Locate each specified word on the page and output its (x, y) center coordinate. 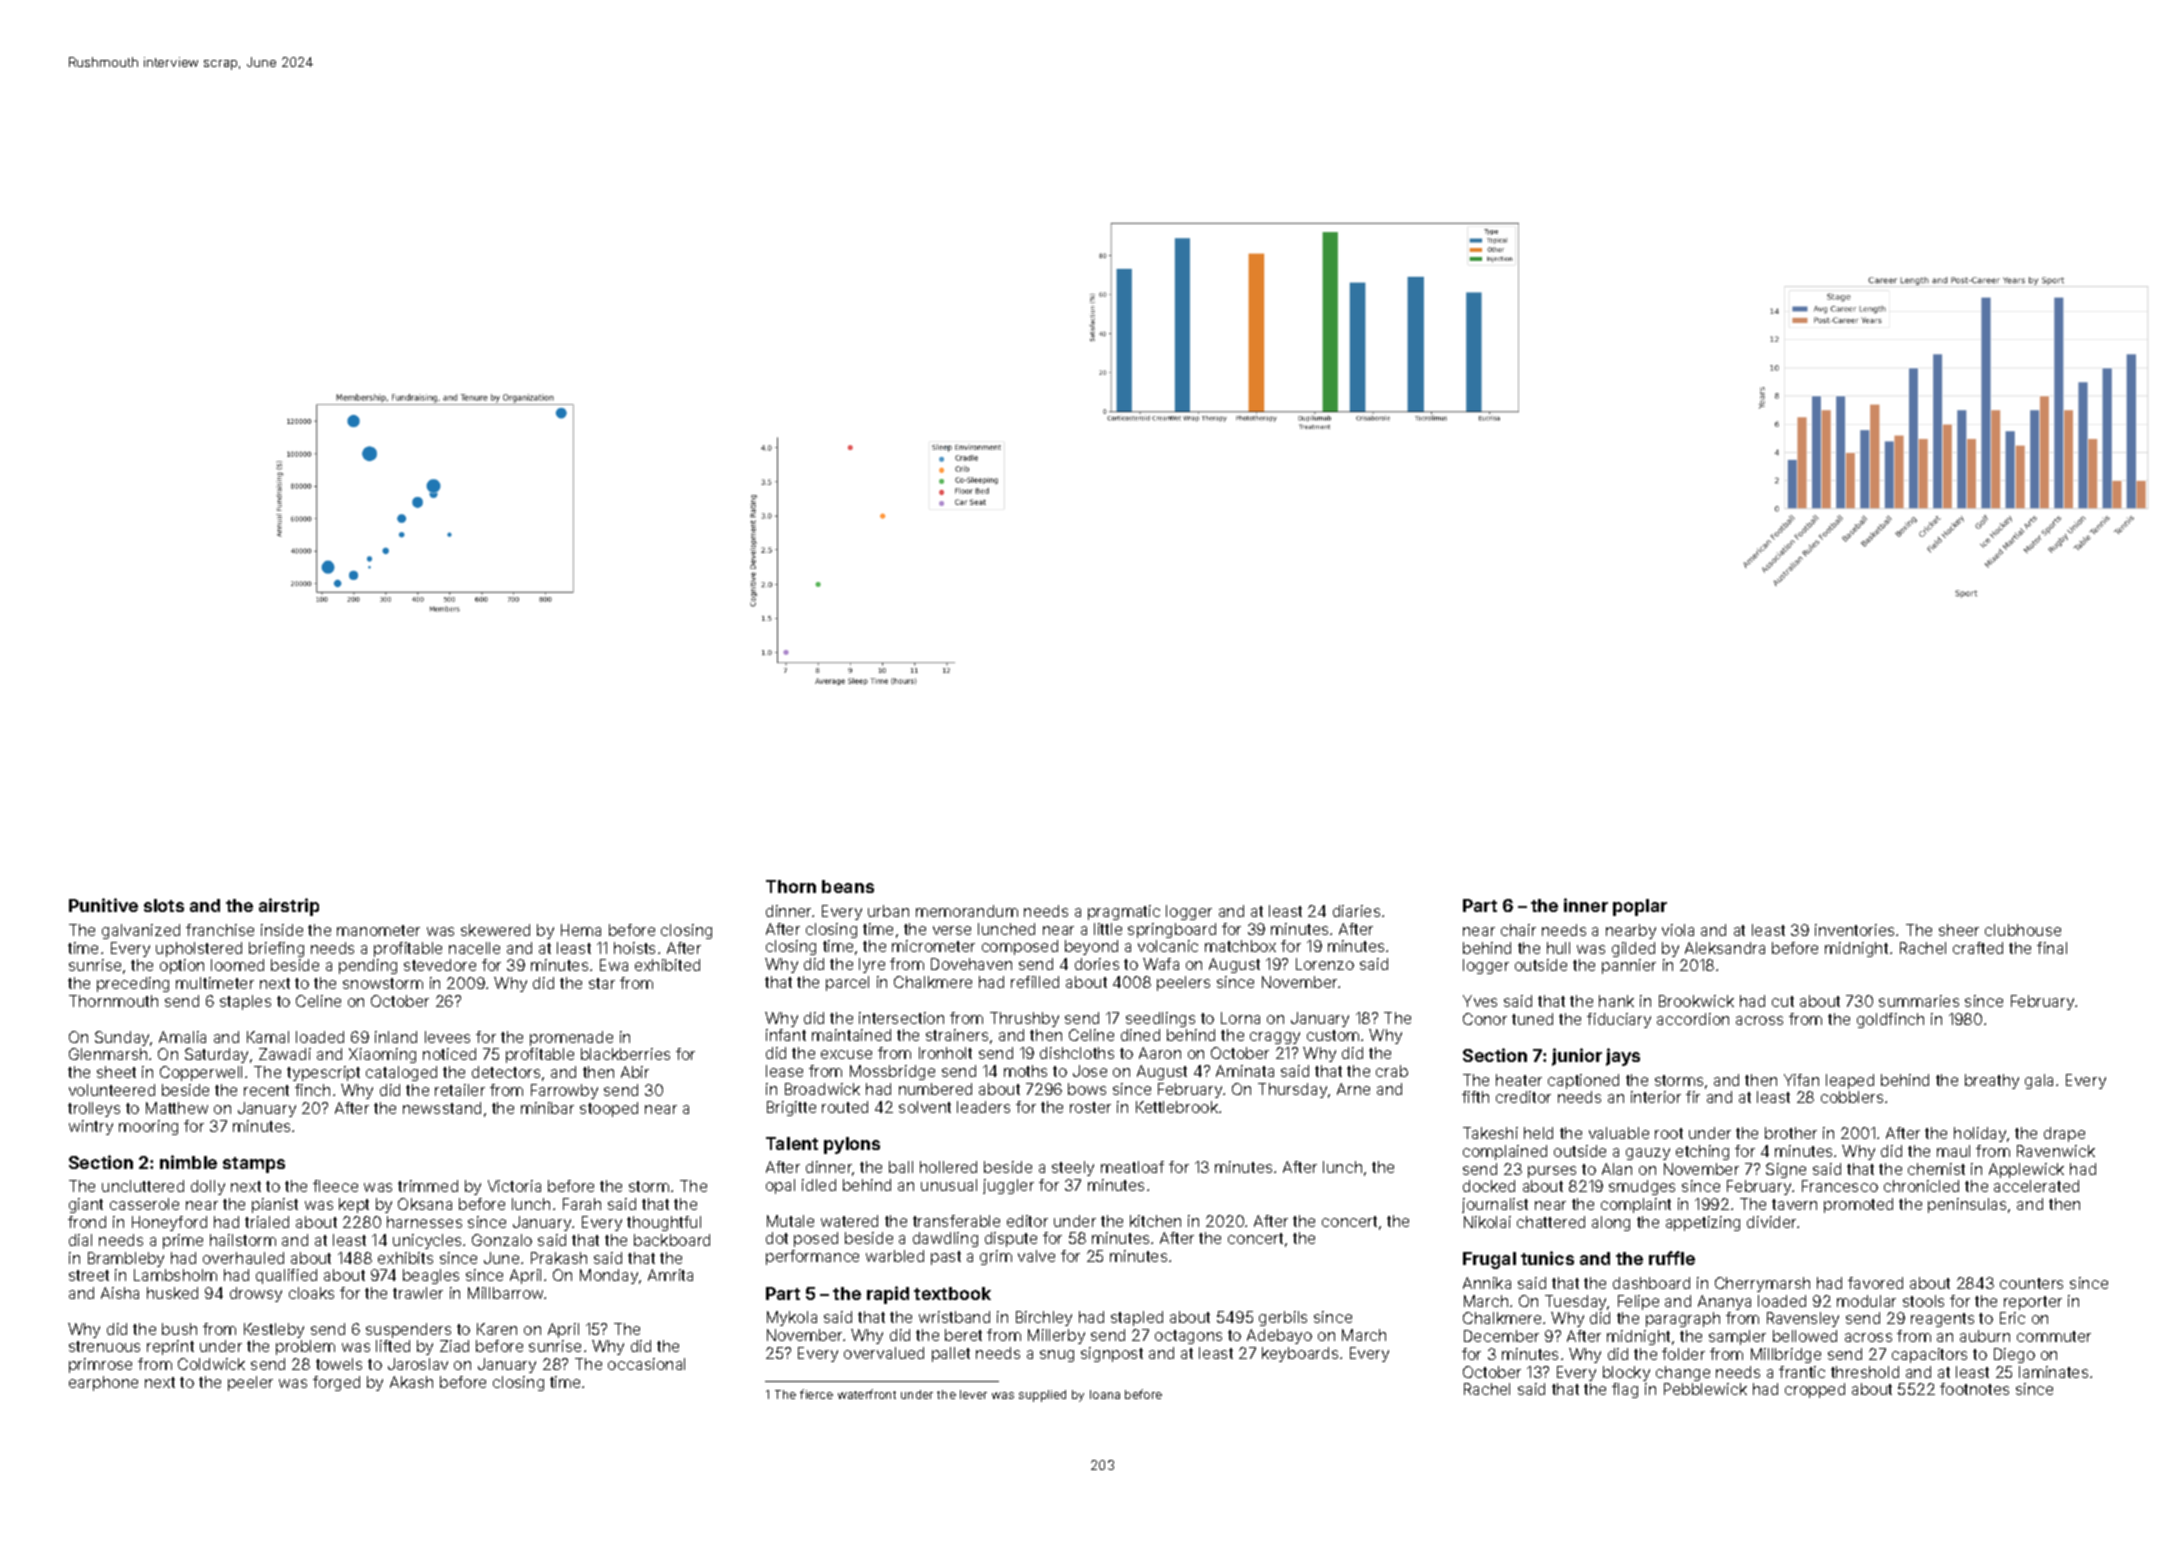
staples (245, 1002)
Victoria (514, 1186)
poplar (1640, 907)
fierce (816, 1394)
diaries (1356, 911)
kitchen (1155, 1221)
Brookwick (1696, 1001)
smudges (1642, 1187)
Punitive (103, 905)
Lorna (1240, 1018)
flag (1625, 1390)
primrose (100, 1365)
